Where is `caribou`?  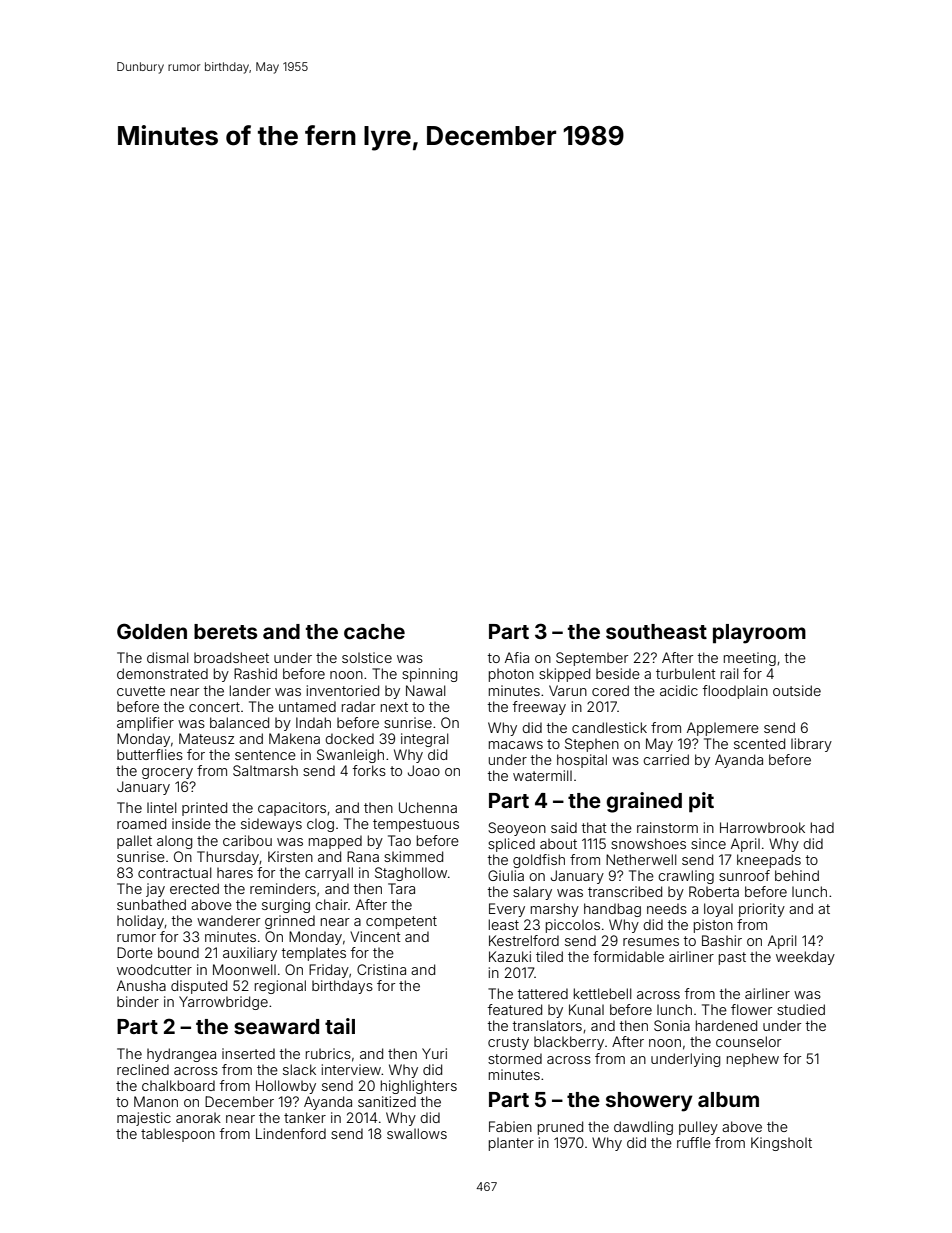
caribou is located at coordinates (247, 840).
